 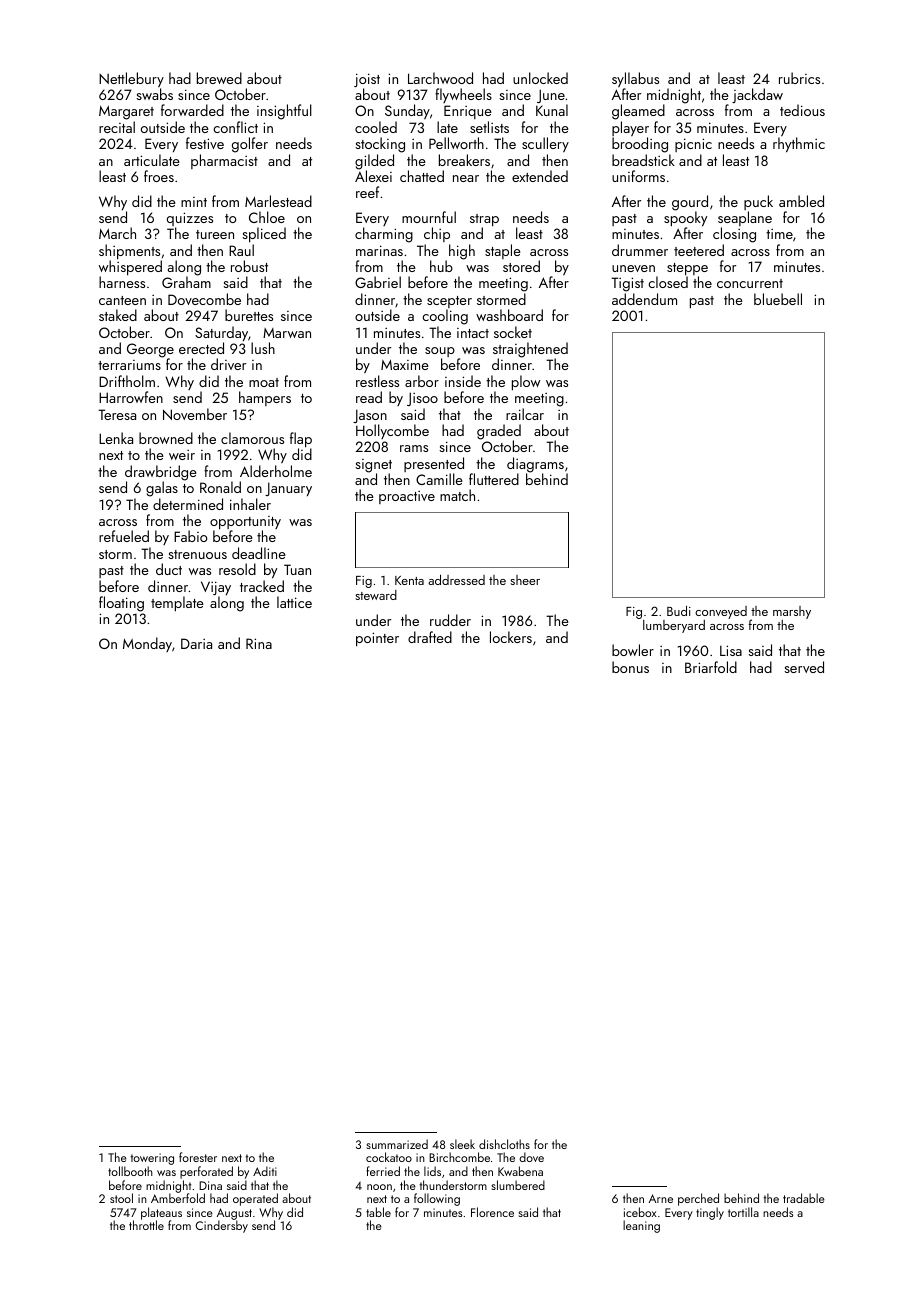 What do you see at coordinates (525, 414) in the screenshot?
I see `railcar` at bounding box center [525, 414].
